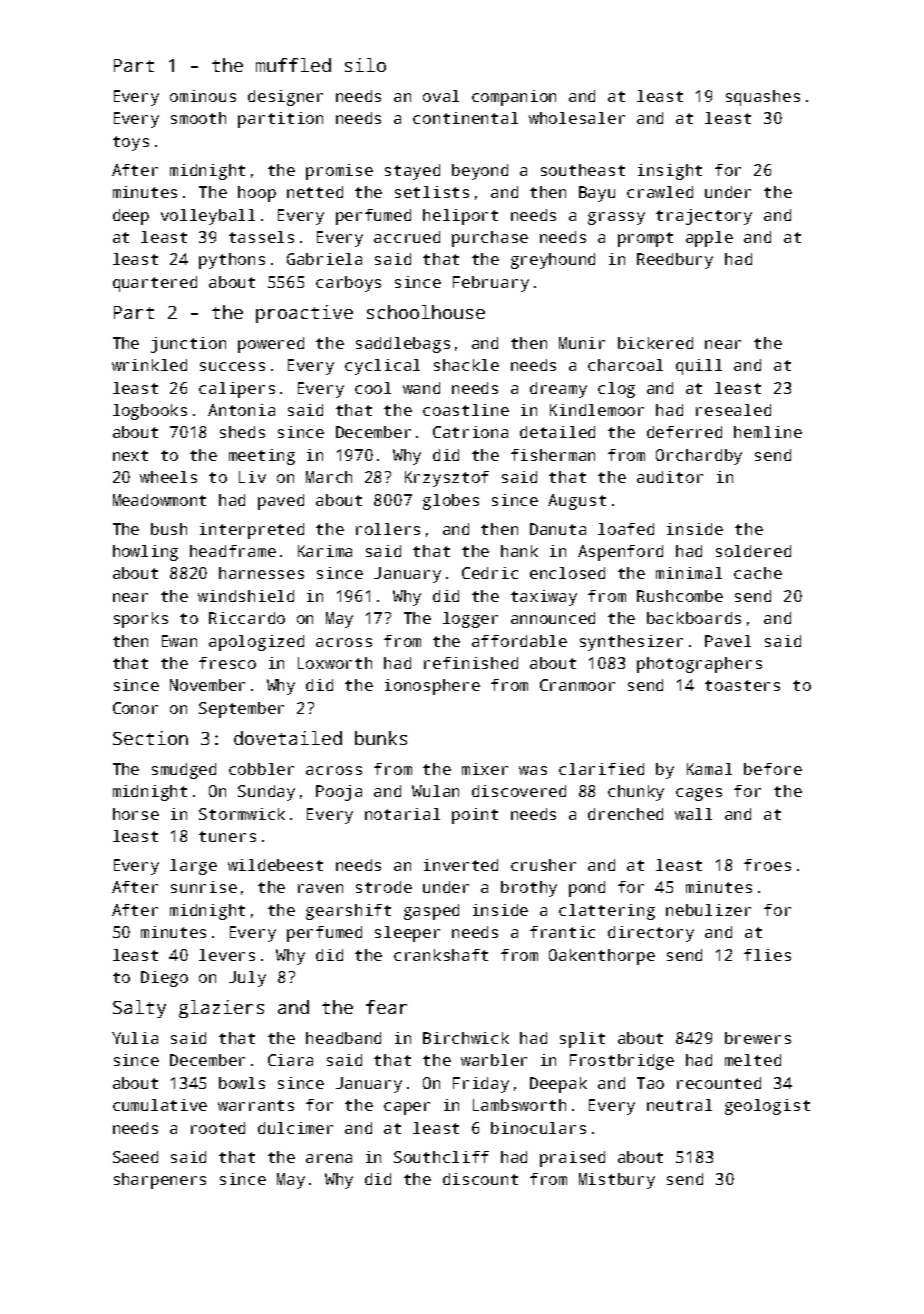 This screenshot has height=1314, width=924. I want to click on arena, so click(329, 1158).
